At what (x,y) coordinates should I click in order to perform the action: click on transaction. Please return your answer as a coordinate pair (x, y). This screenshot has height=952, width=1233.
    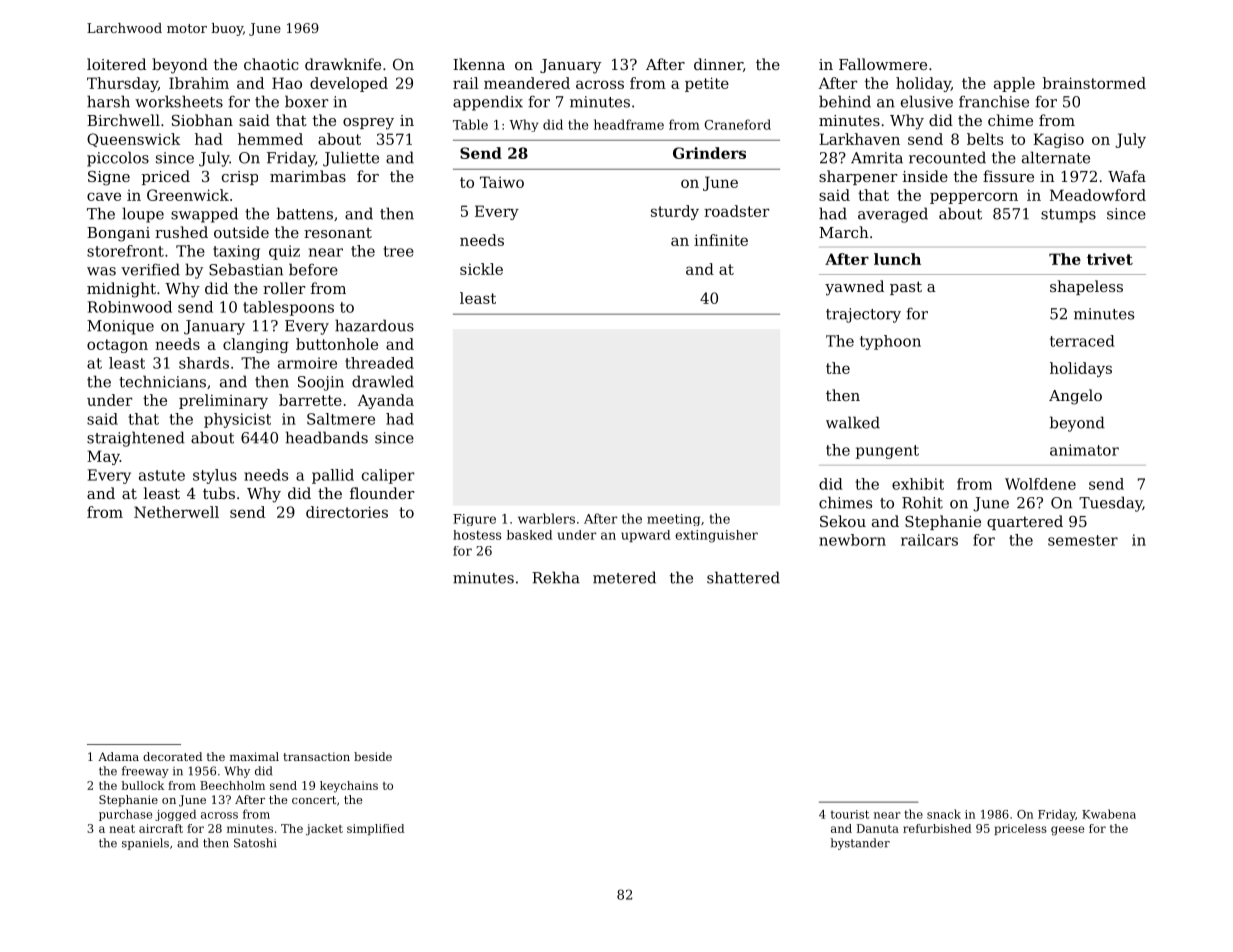
    Looking at the image, I should click on (316, 756).
